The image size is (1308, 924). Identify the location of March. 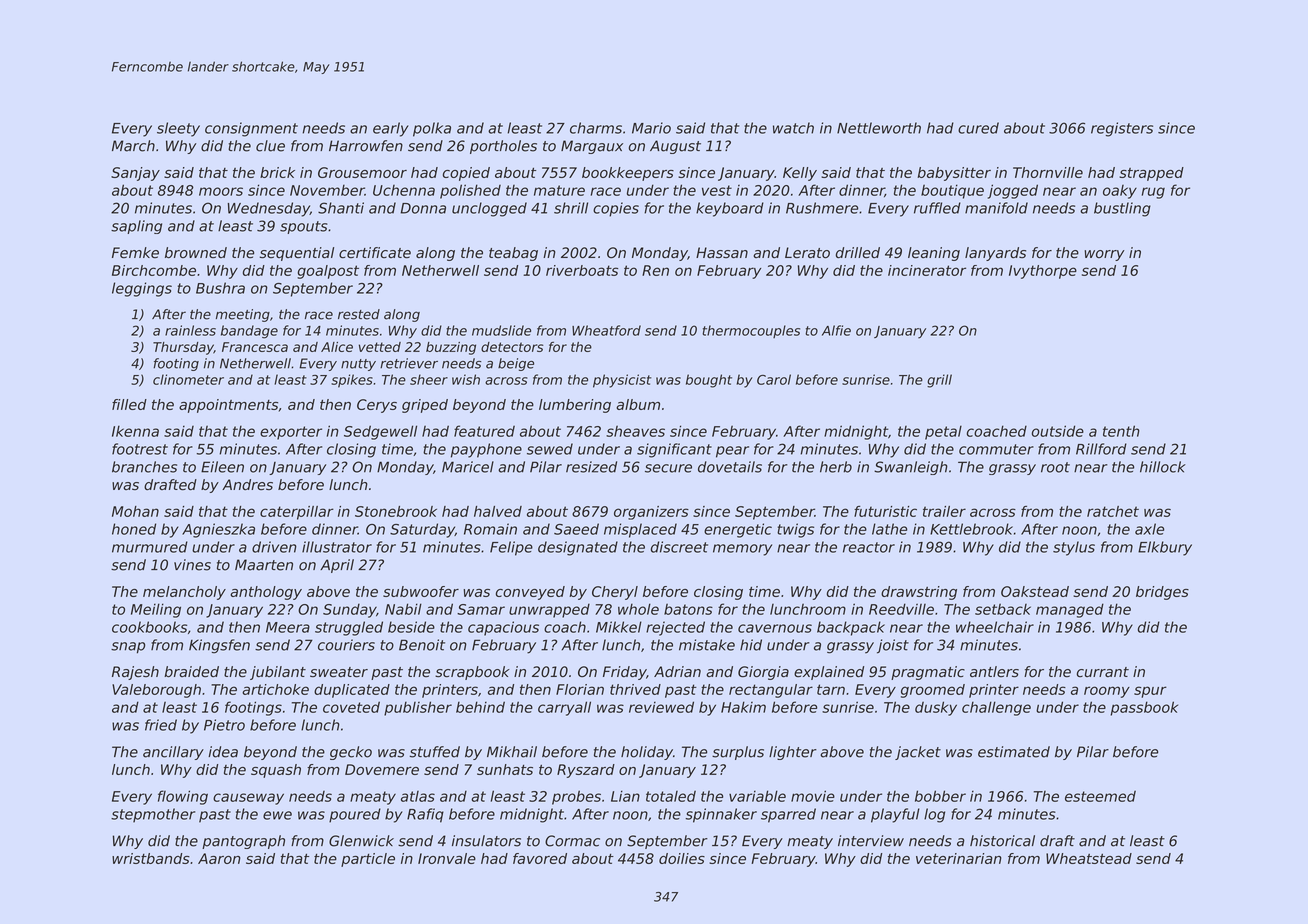
(133, 146).
